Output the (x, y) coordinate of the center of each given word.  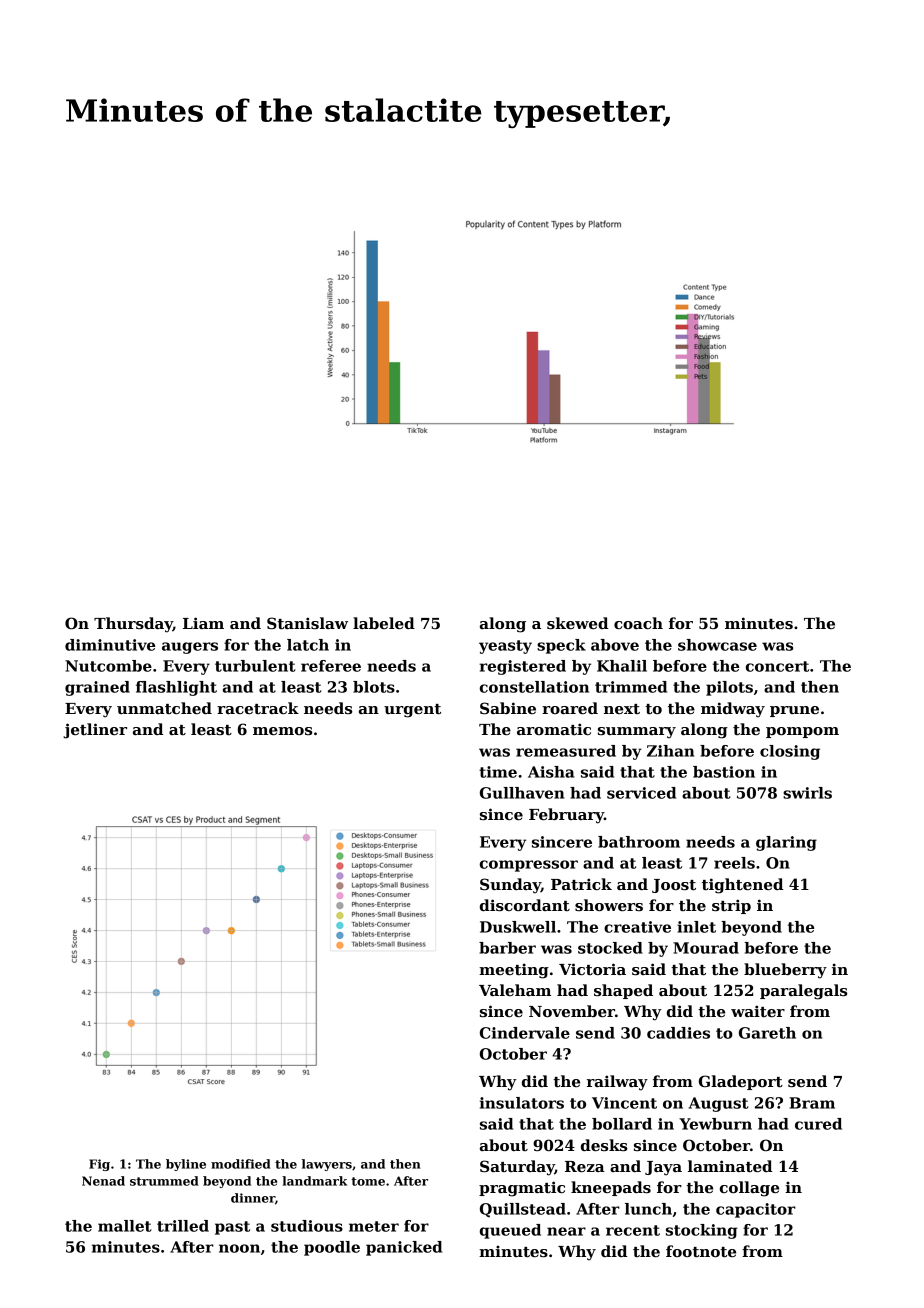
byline (186, 1165)
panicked (404, 1248)
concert (777, 666)
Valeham (515, 990)
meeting (514, 971)
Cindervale (525, 1033)
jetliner (95, 731)
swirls (807, 793)
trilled (183, 1226)
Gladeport (741, 1082)
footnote (701, 1251)
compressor (529, 866)
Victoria (592, 969)
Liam (203, 623)
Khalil (622, 666)
